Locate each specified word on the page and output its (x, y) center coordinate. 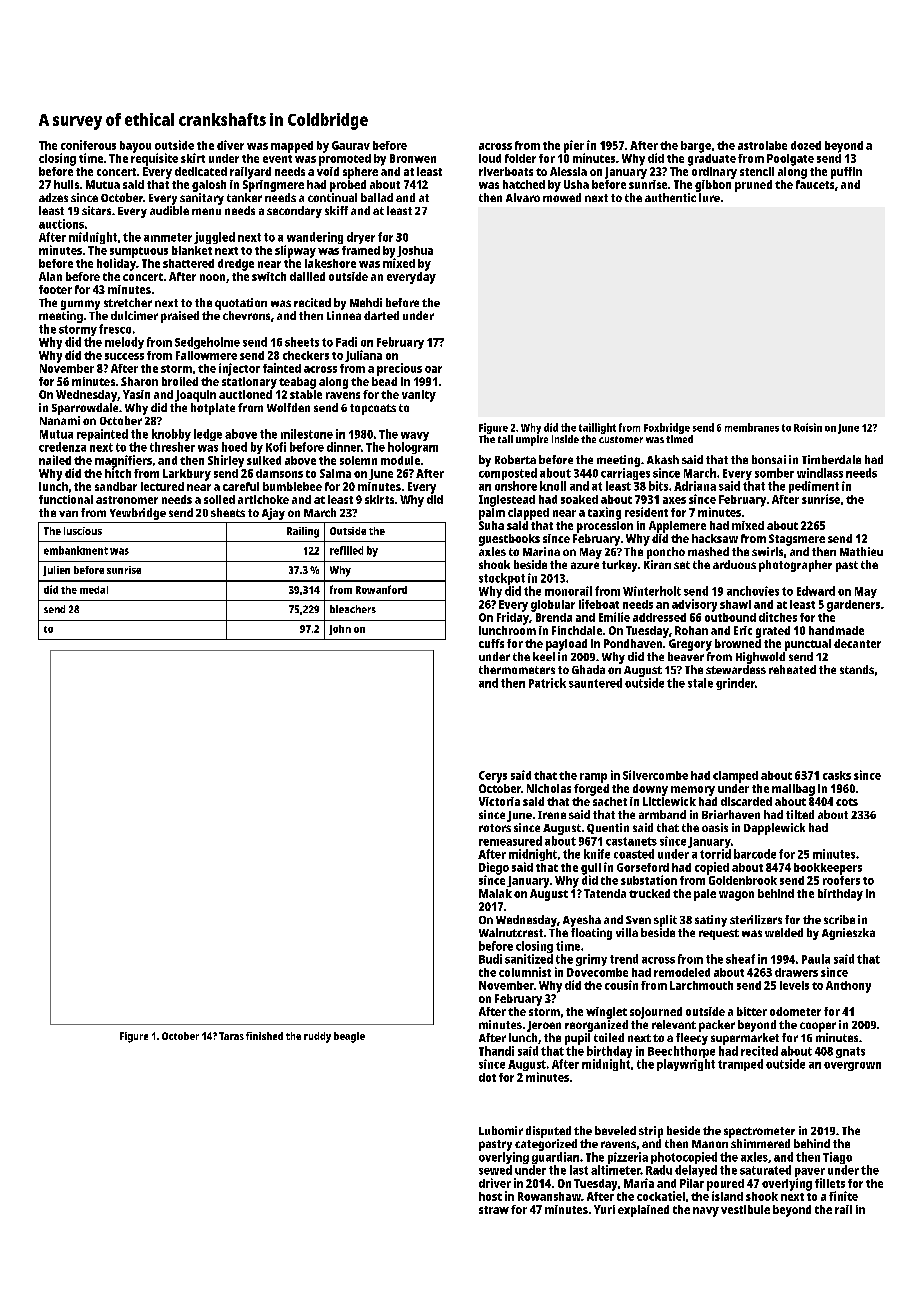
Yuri (604, 1209)
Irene (552, 815)
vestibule (745, 1209)
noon (212, 277)
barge (696, 147)
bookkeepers (828, 869)
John (340, 630)
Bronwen (413, 158)
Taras (231, 1036)
